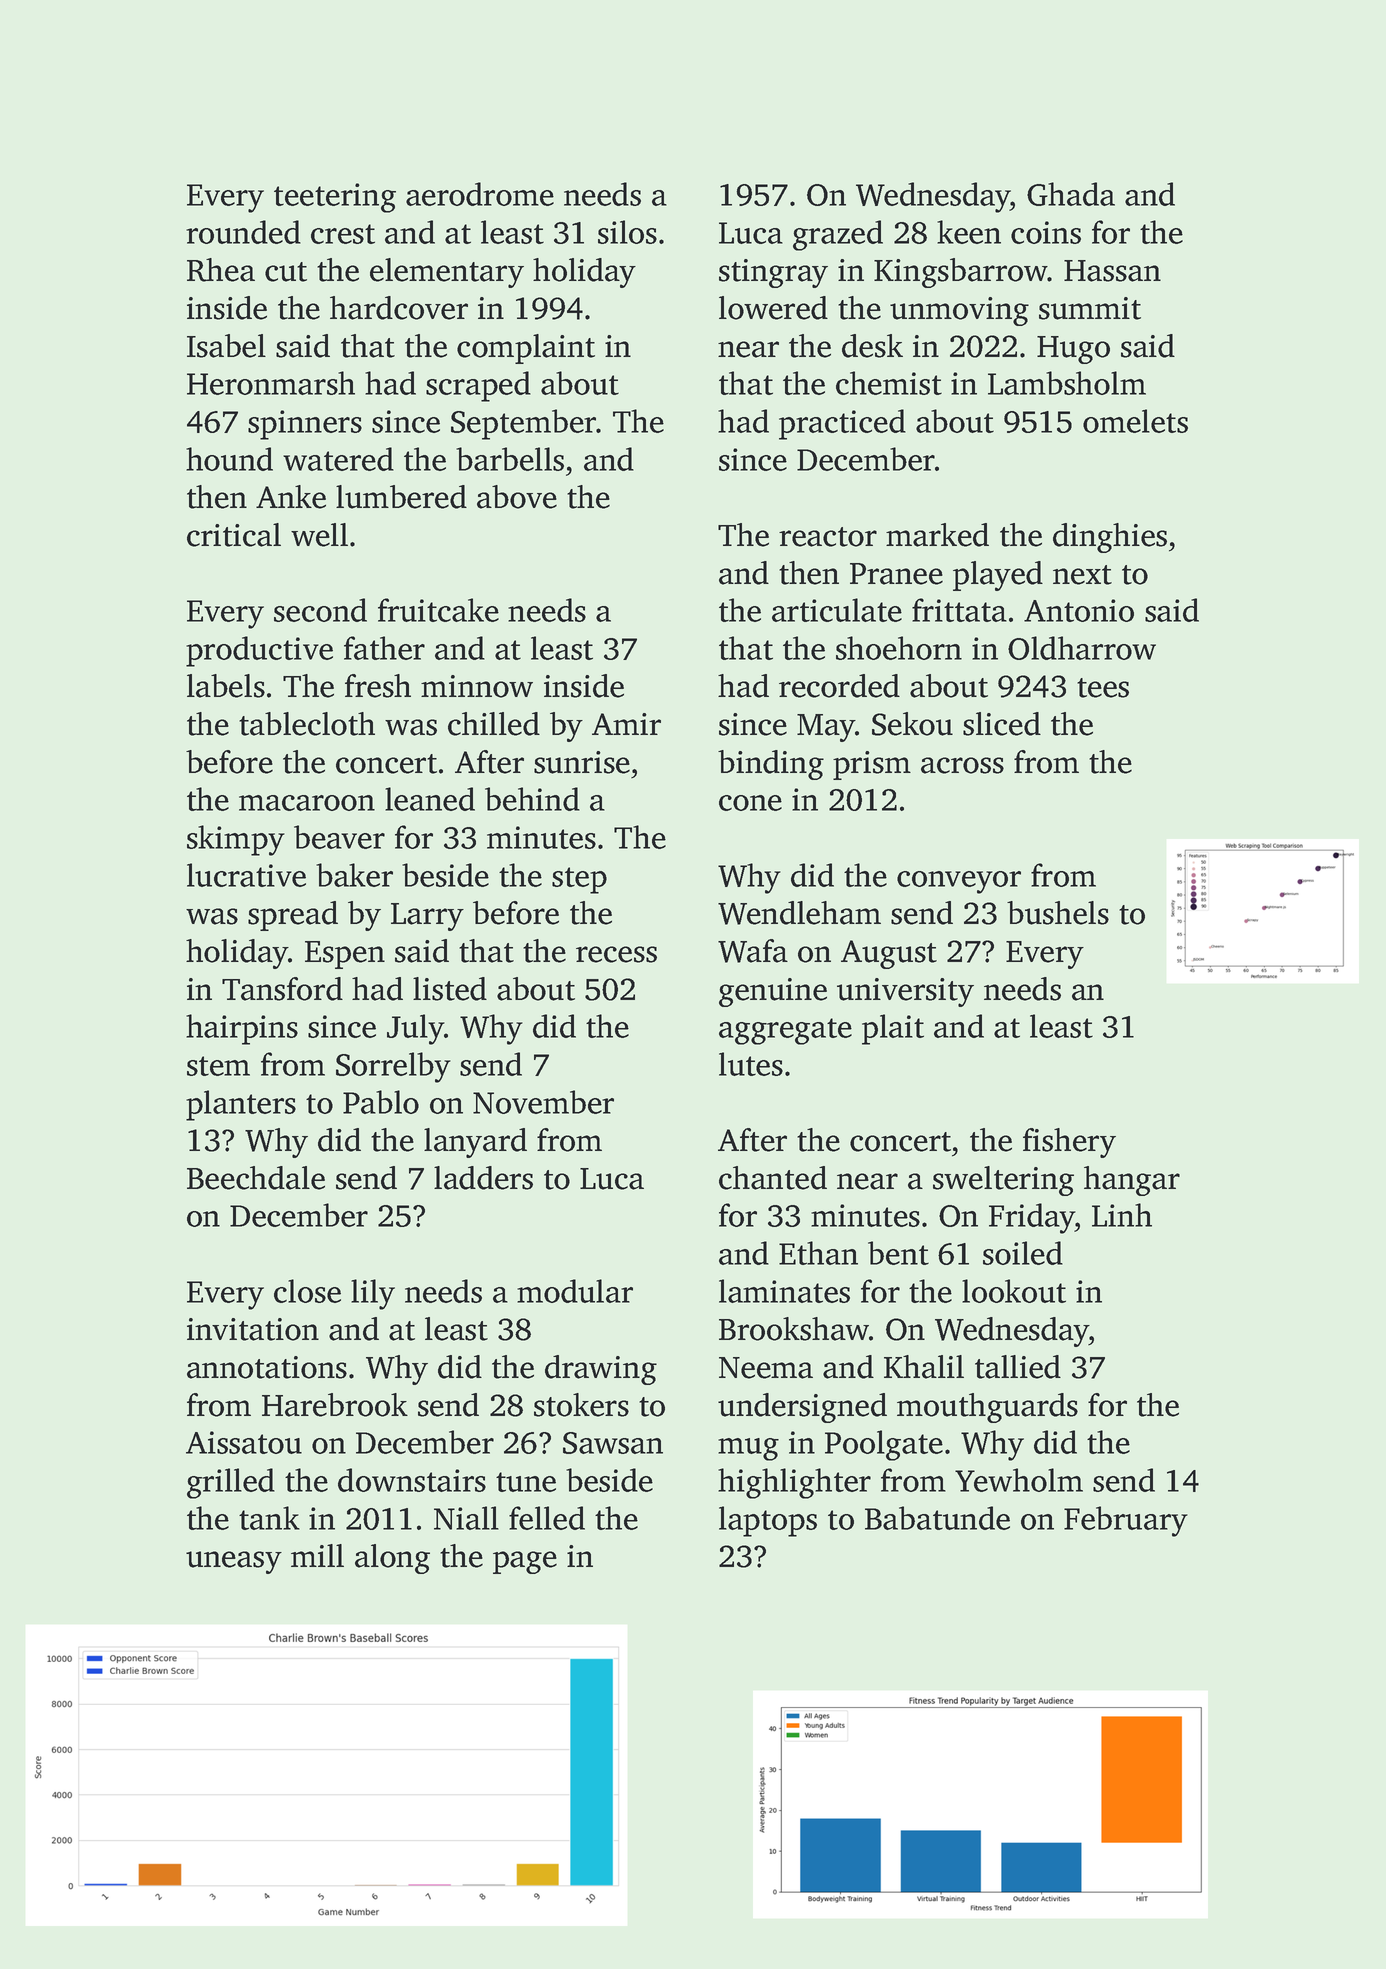  Describe the element at coordinates (317, 1555) in the page. I see `mill` at that location.
